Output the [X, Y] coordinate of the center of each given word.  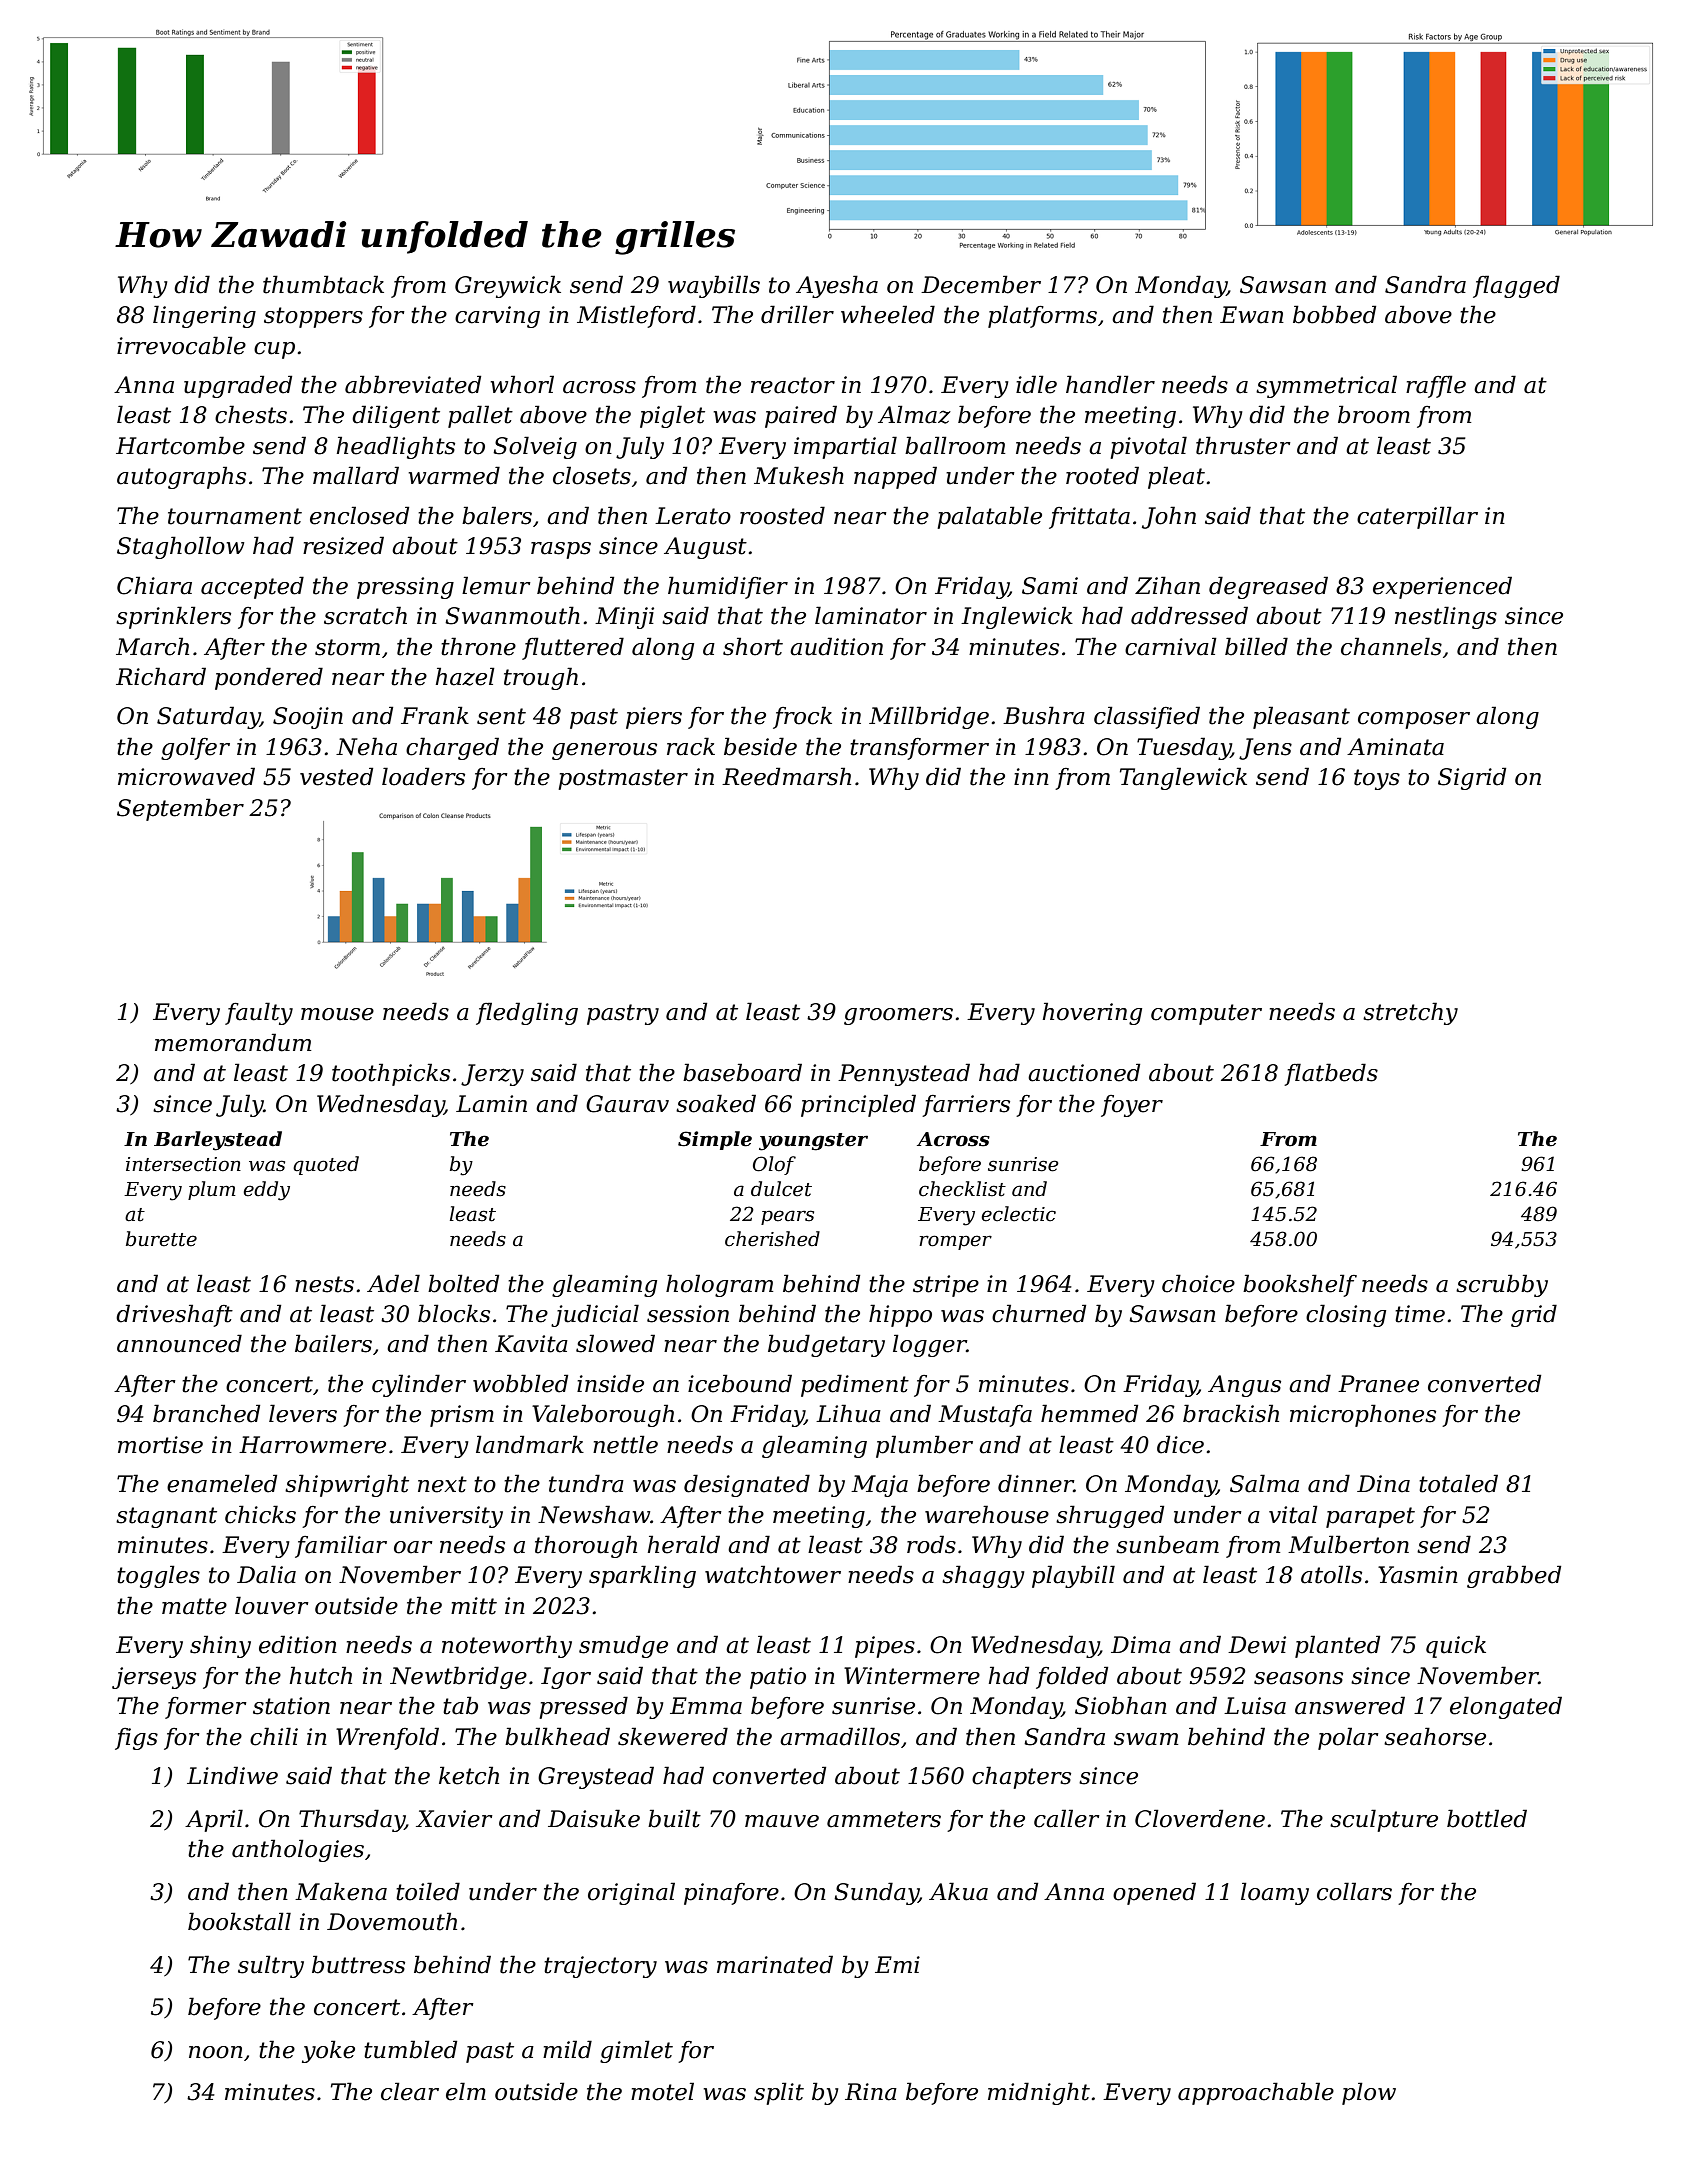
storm [347, 647]
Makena [341, 1891]
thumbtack [323, 284]
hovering [1092, 1013]
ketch [469, 1775]
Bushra [1044, 715]
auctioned [1084, 1072]
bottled [1487, 1818]
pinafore [731, 1894]
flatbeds [1331, 1074]
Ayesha [837, 286]
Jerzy [492, 1075]
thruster [1243, 445]
